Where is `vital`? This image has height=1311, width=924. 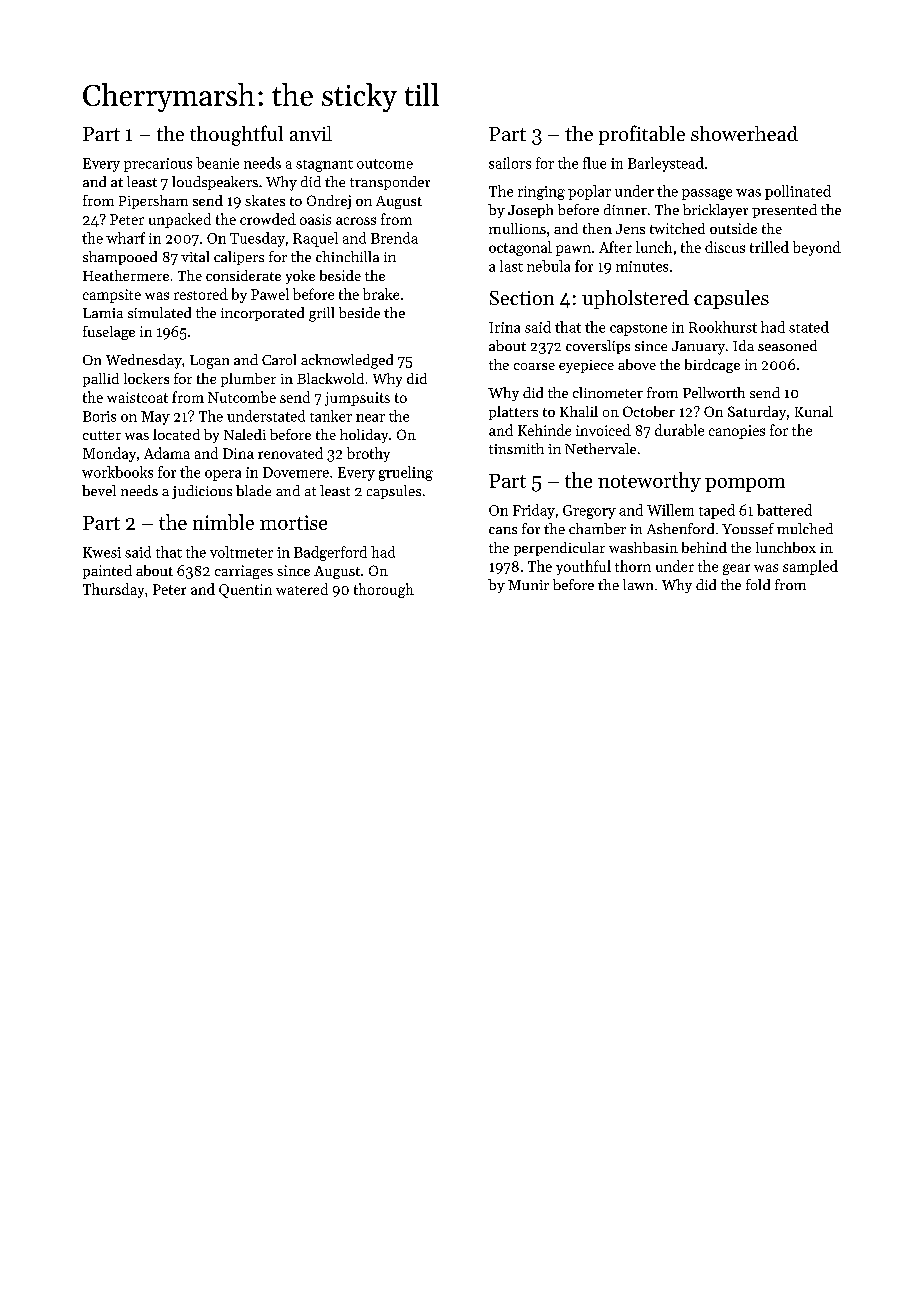
vital is located at coordinates (195, 256).
